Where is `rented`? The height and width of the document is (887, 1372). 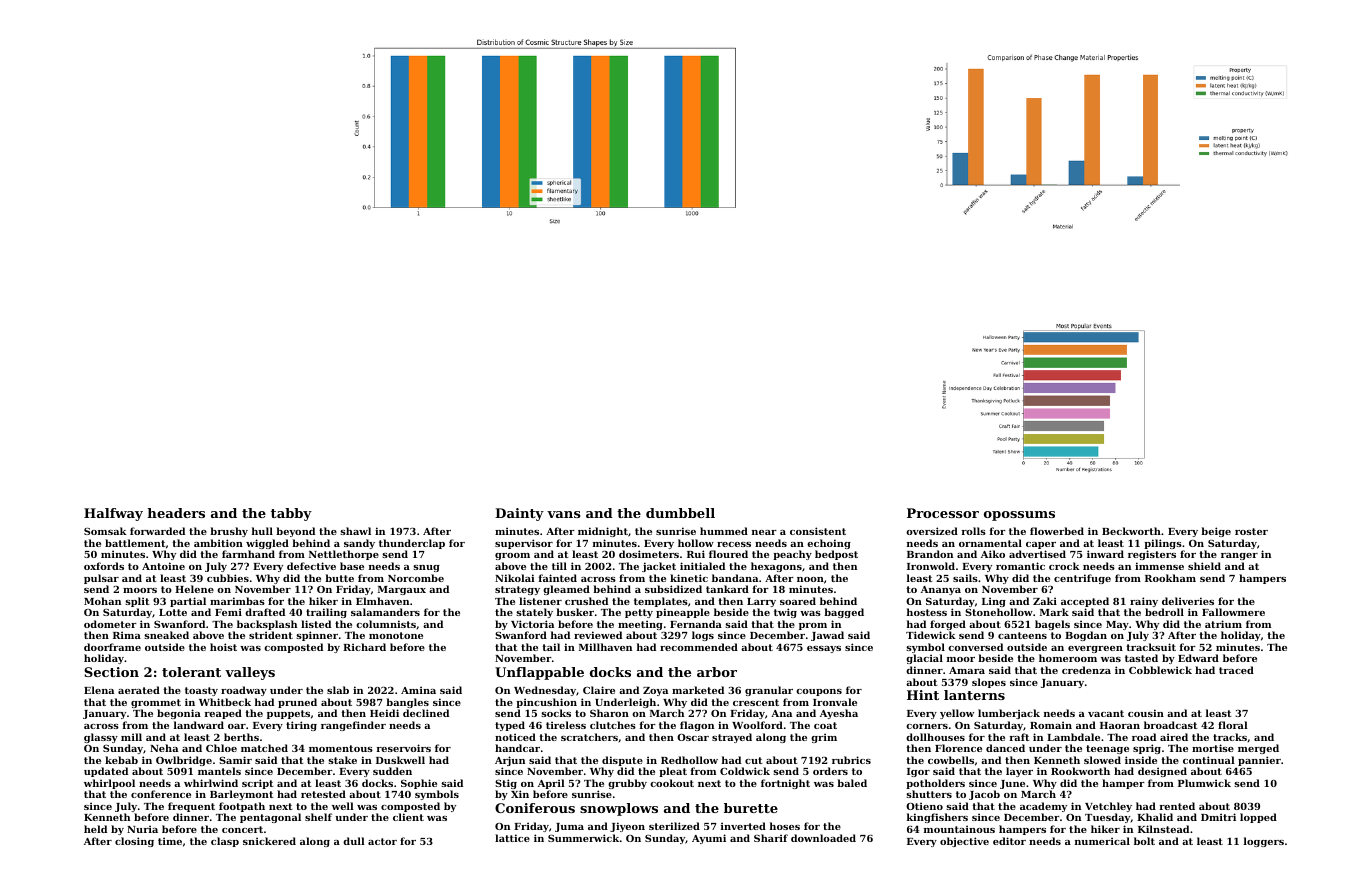 rented is located at coordinates (1177, 806).
